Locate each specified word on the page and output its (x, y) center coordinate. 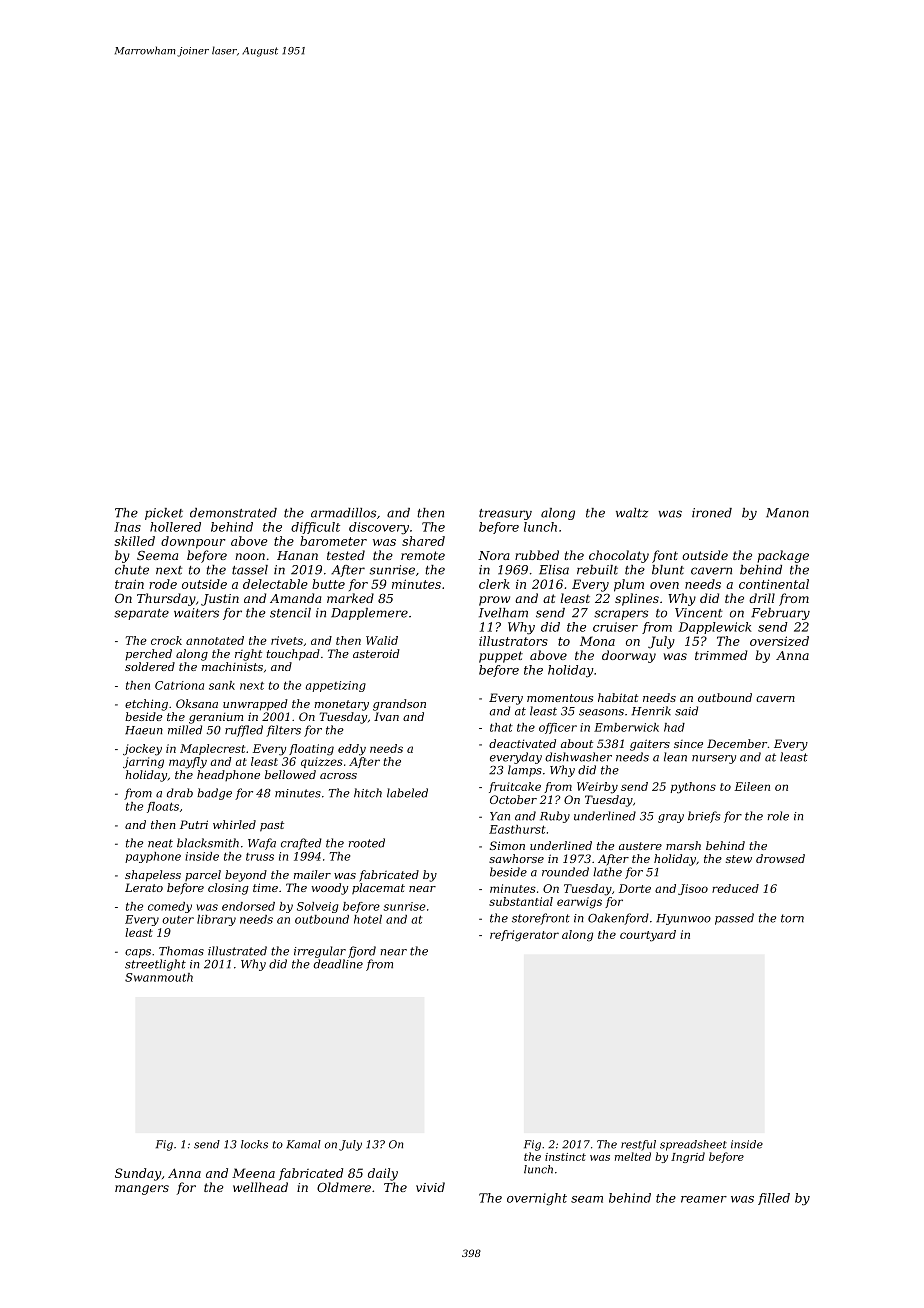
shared (423, 541)
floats (163, 807)
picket (164, 514)
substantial (521, 901)
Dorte (635, 888)
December (737, 743)
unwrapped (255, 705)
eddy (352, 750)
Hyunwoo (683, 919)
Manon (787, 513)
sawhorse (516, 858)
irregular (320, 952)
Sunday (138, 1174)
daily (383, 1174)
